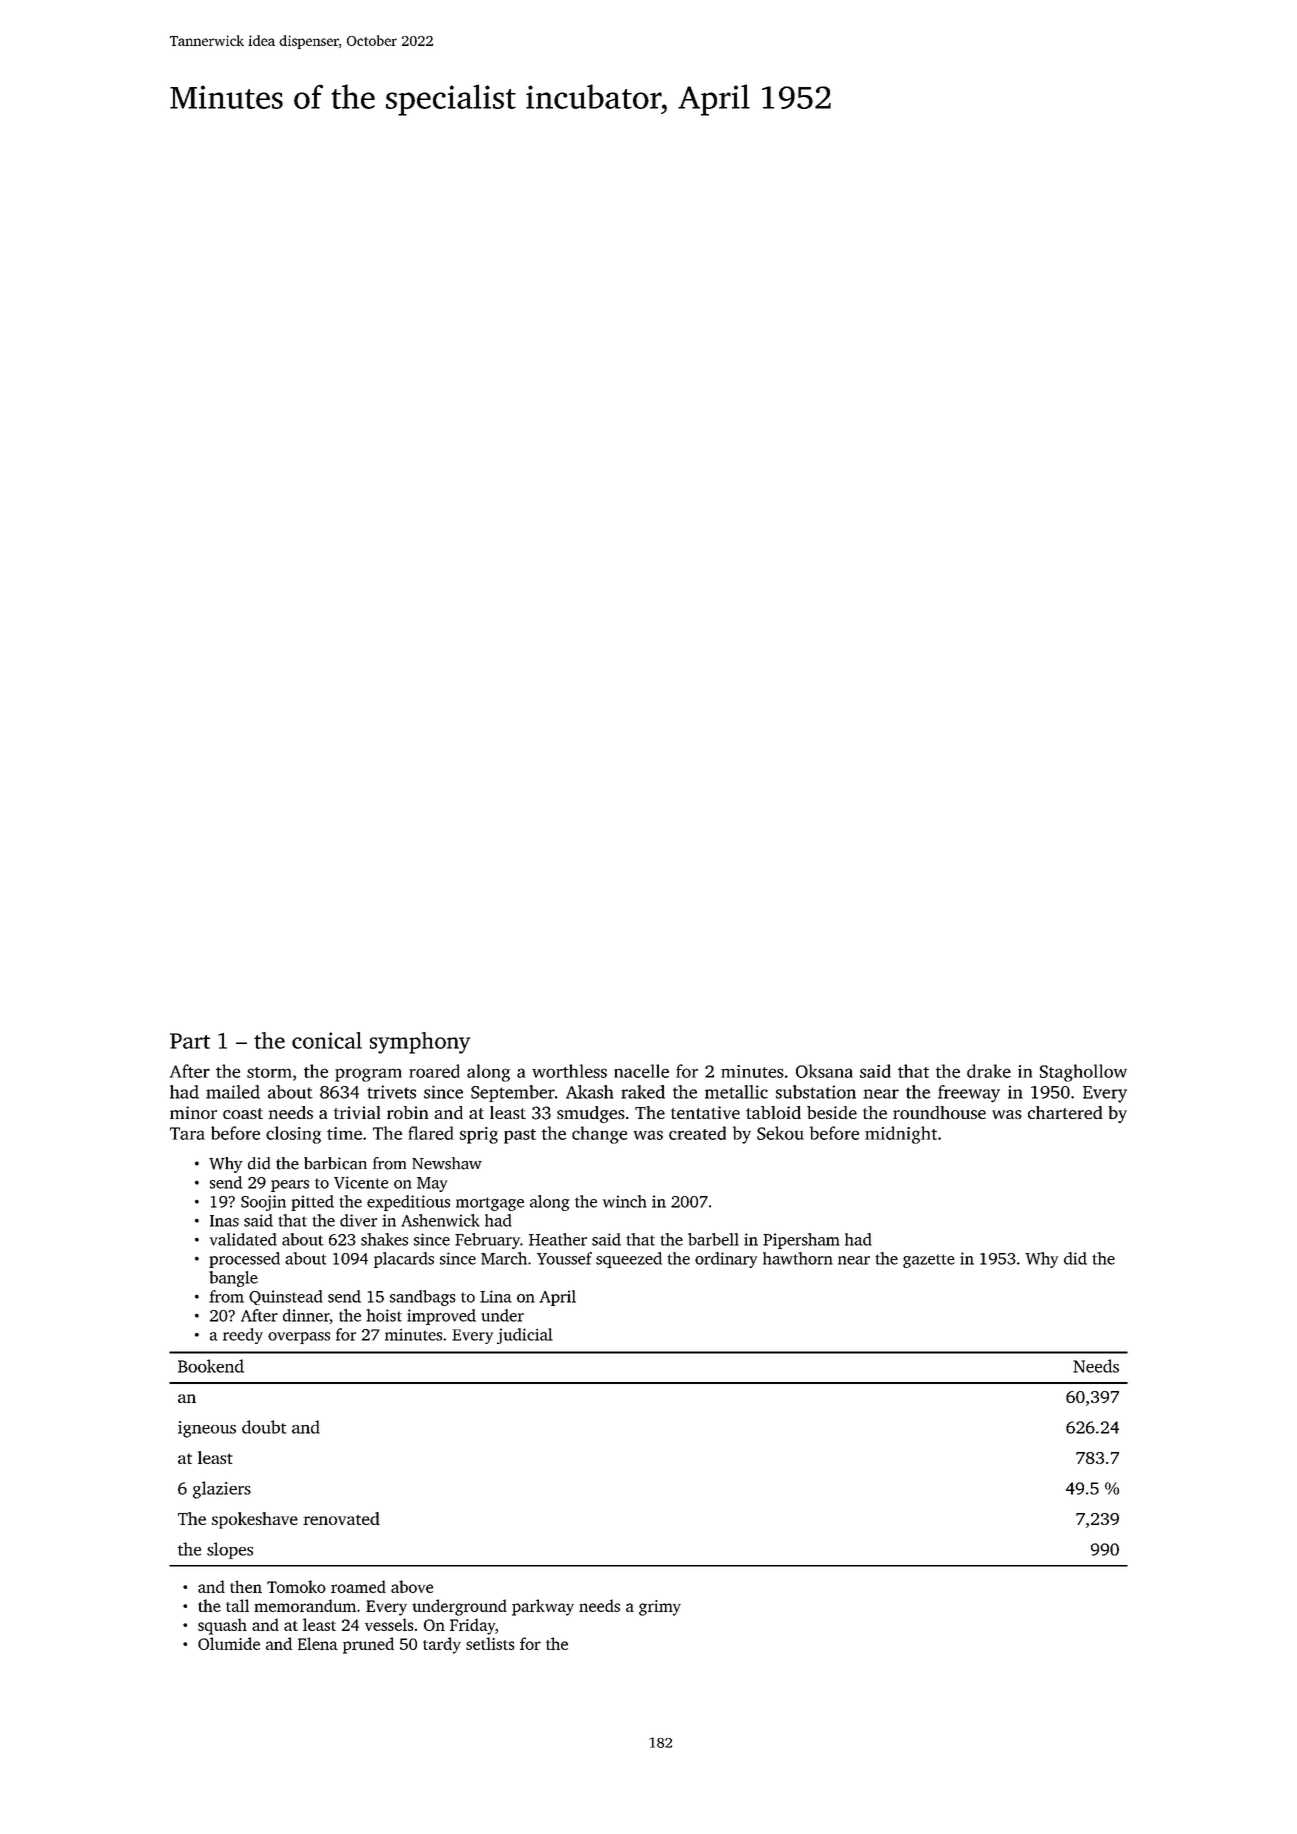  I want to click on grimy, so click(660, 1608).
